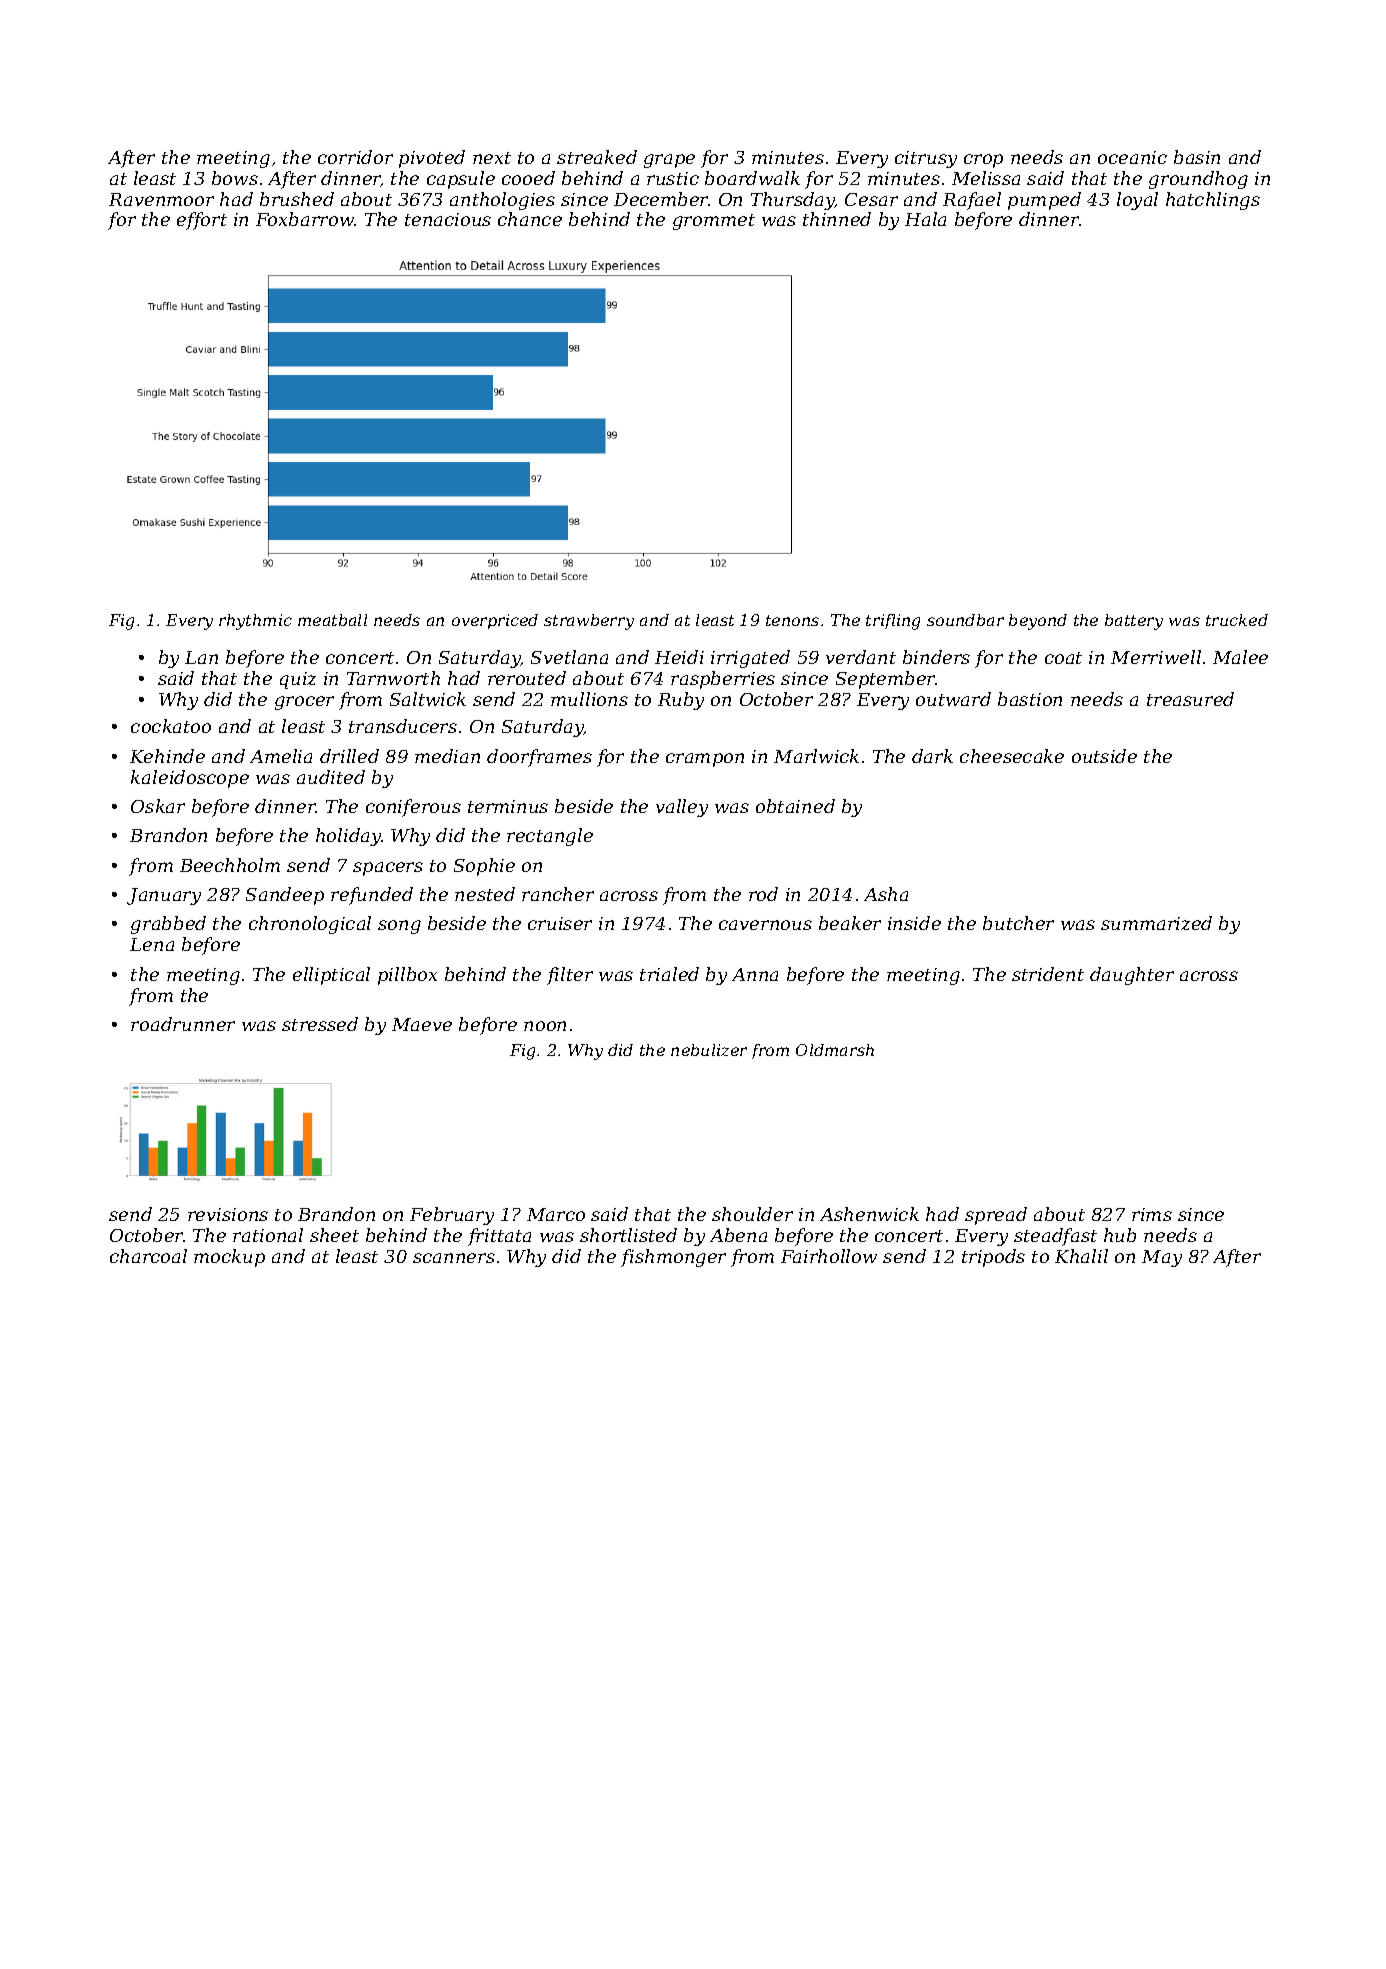  Describe the element at coordinates (569, 657) in the screenshot. I see `Svetlana` at that location.
